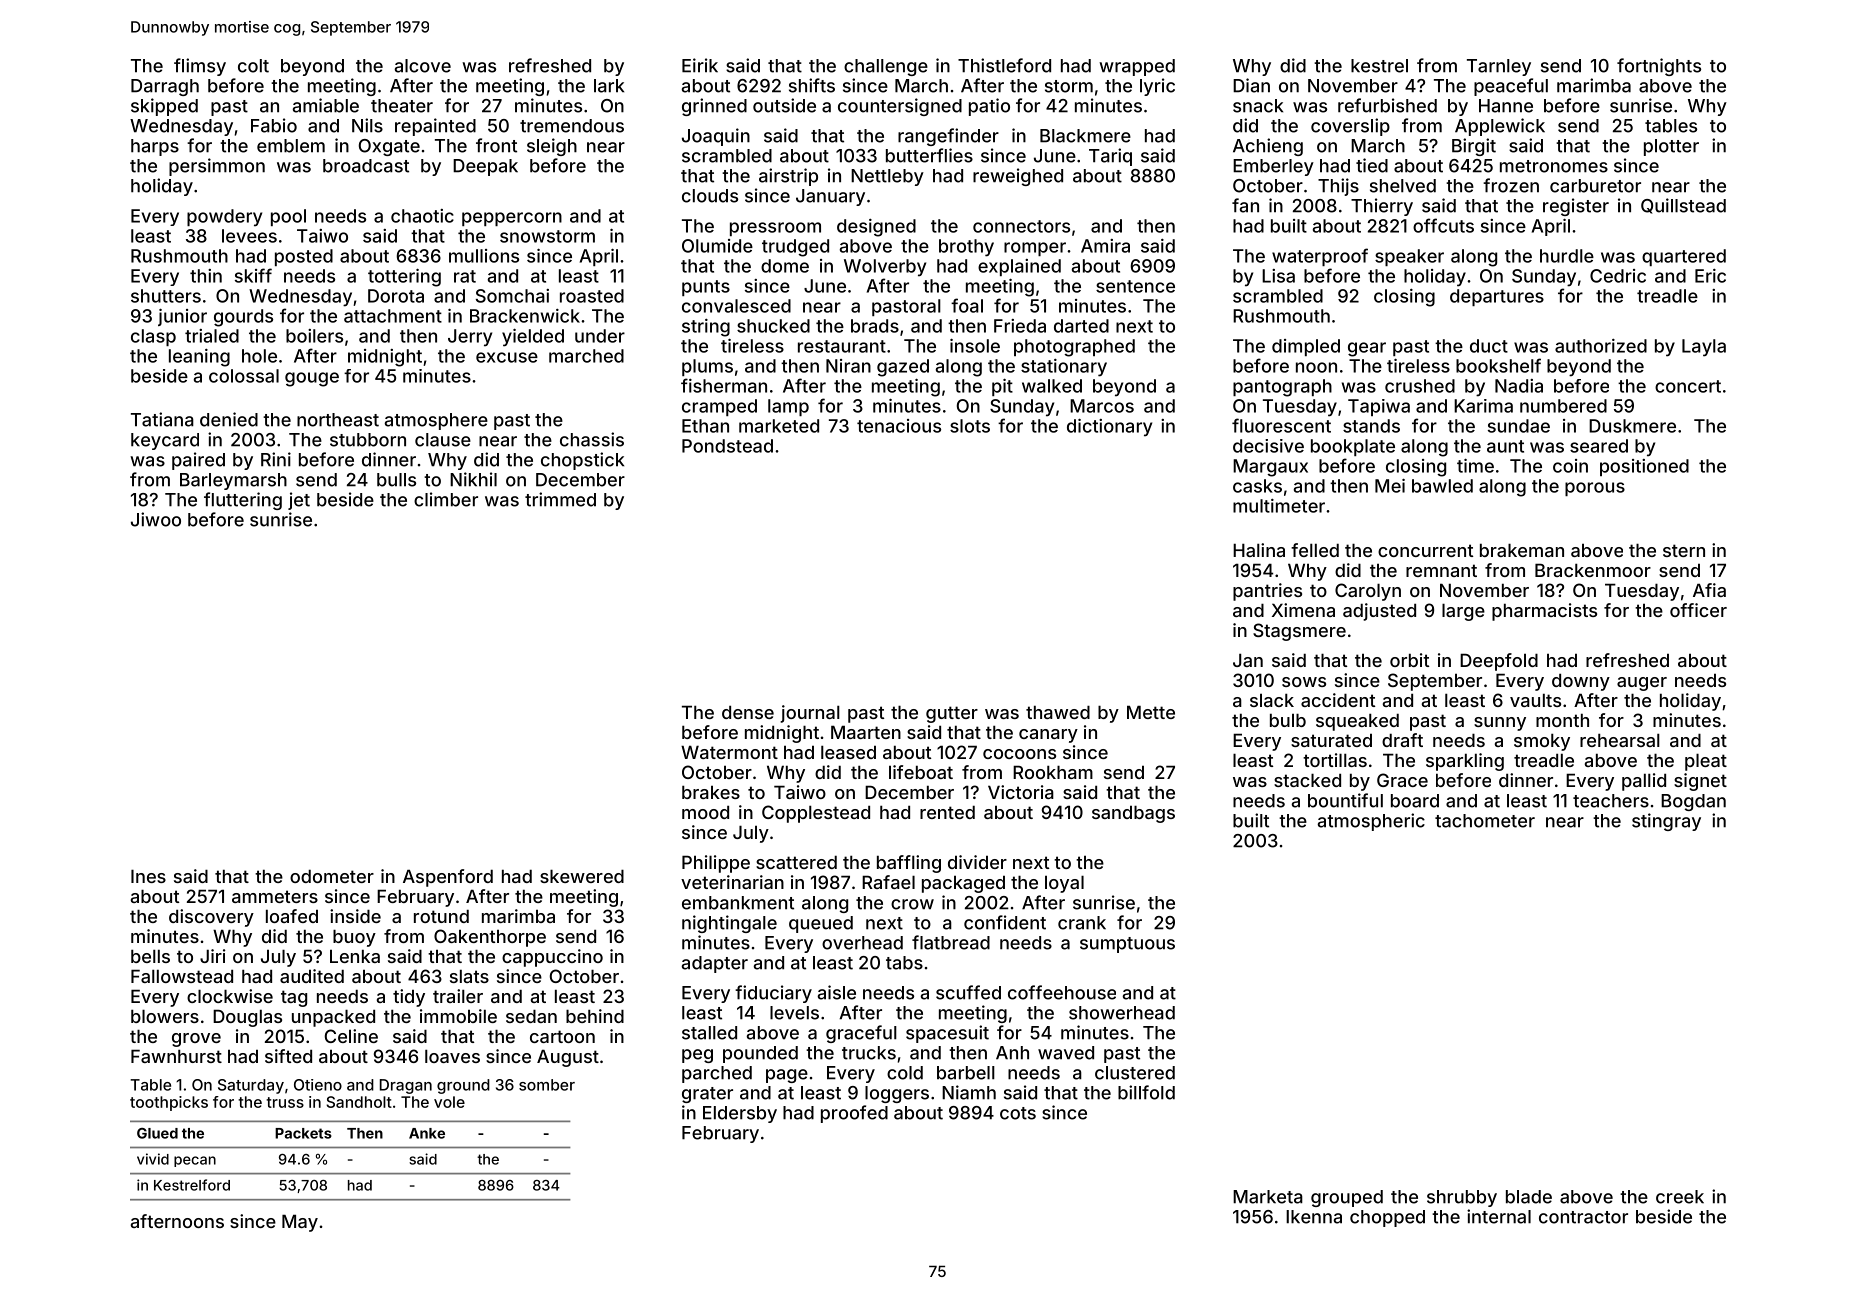 The height and width of the page is (1313, 1857). What do you see at coordinates (229, 419) in the page?
I see `denied` at bounding box center [229, 419].
